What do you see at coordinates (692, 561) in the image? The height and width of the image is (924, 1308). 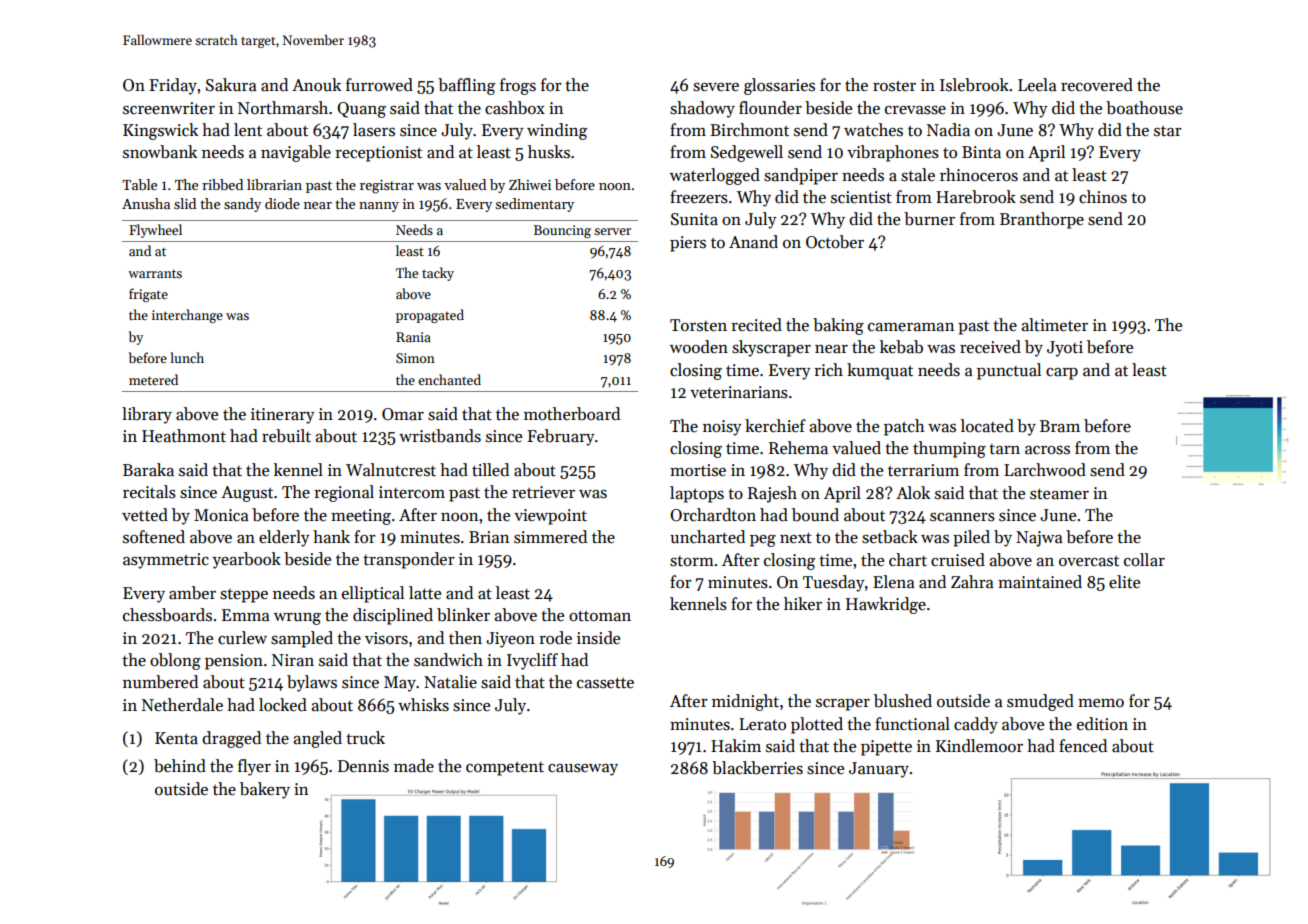 I see `storm` at bounding box center [692, 561].
